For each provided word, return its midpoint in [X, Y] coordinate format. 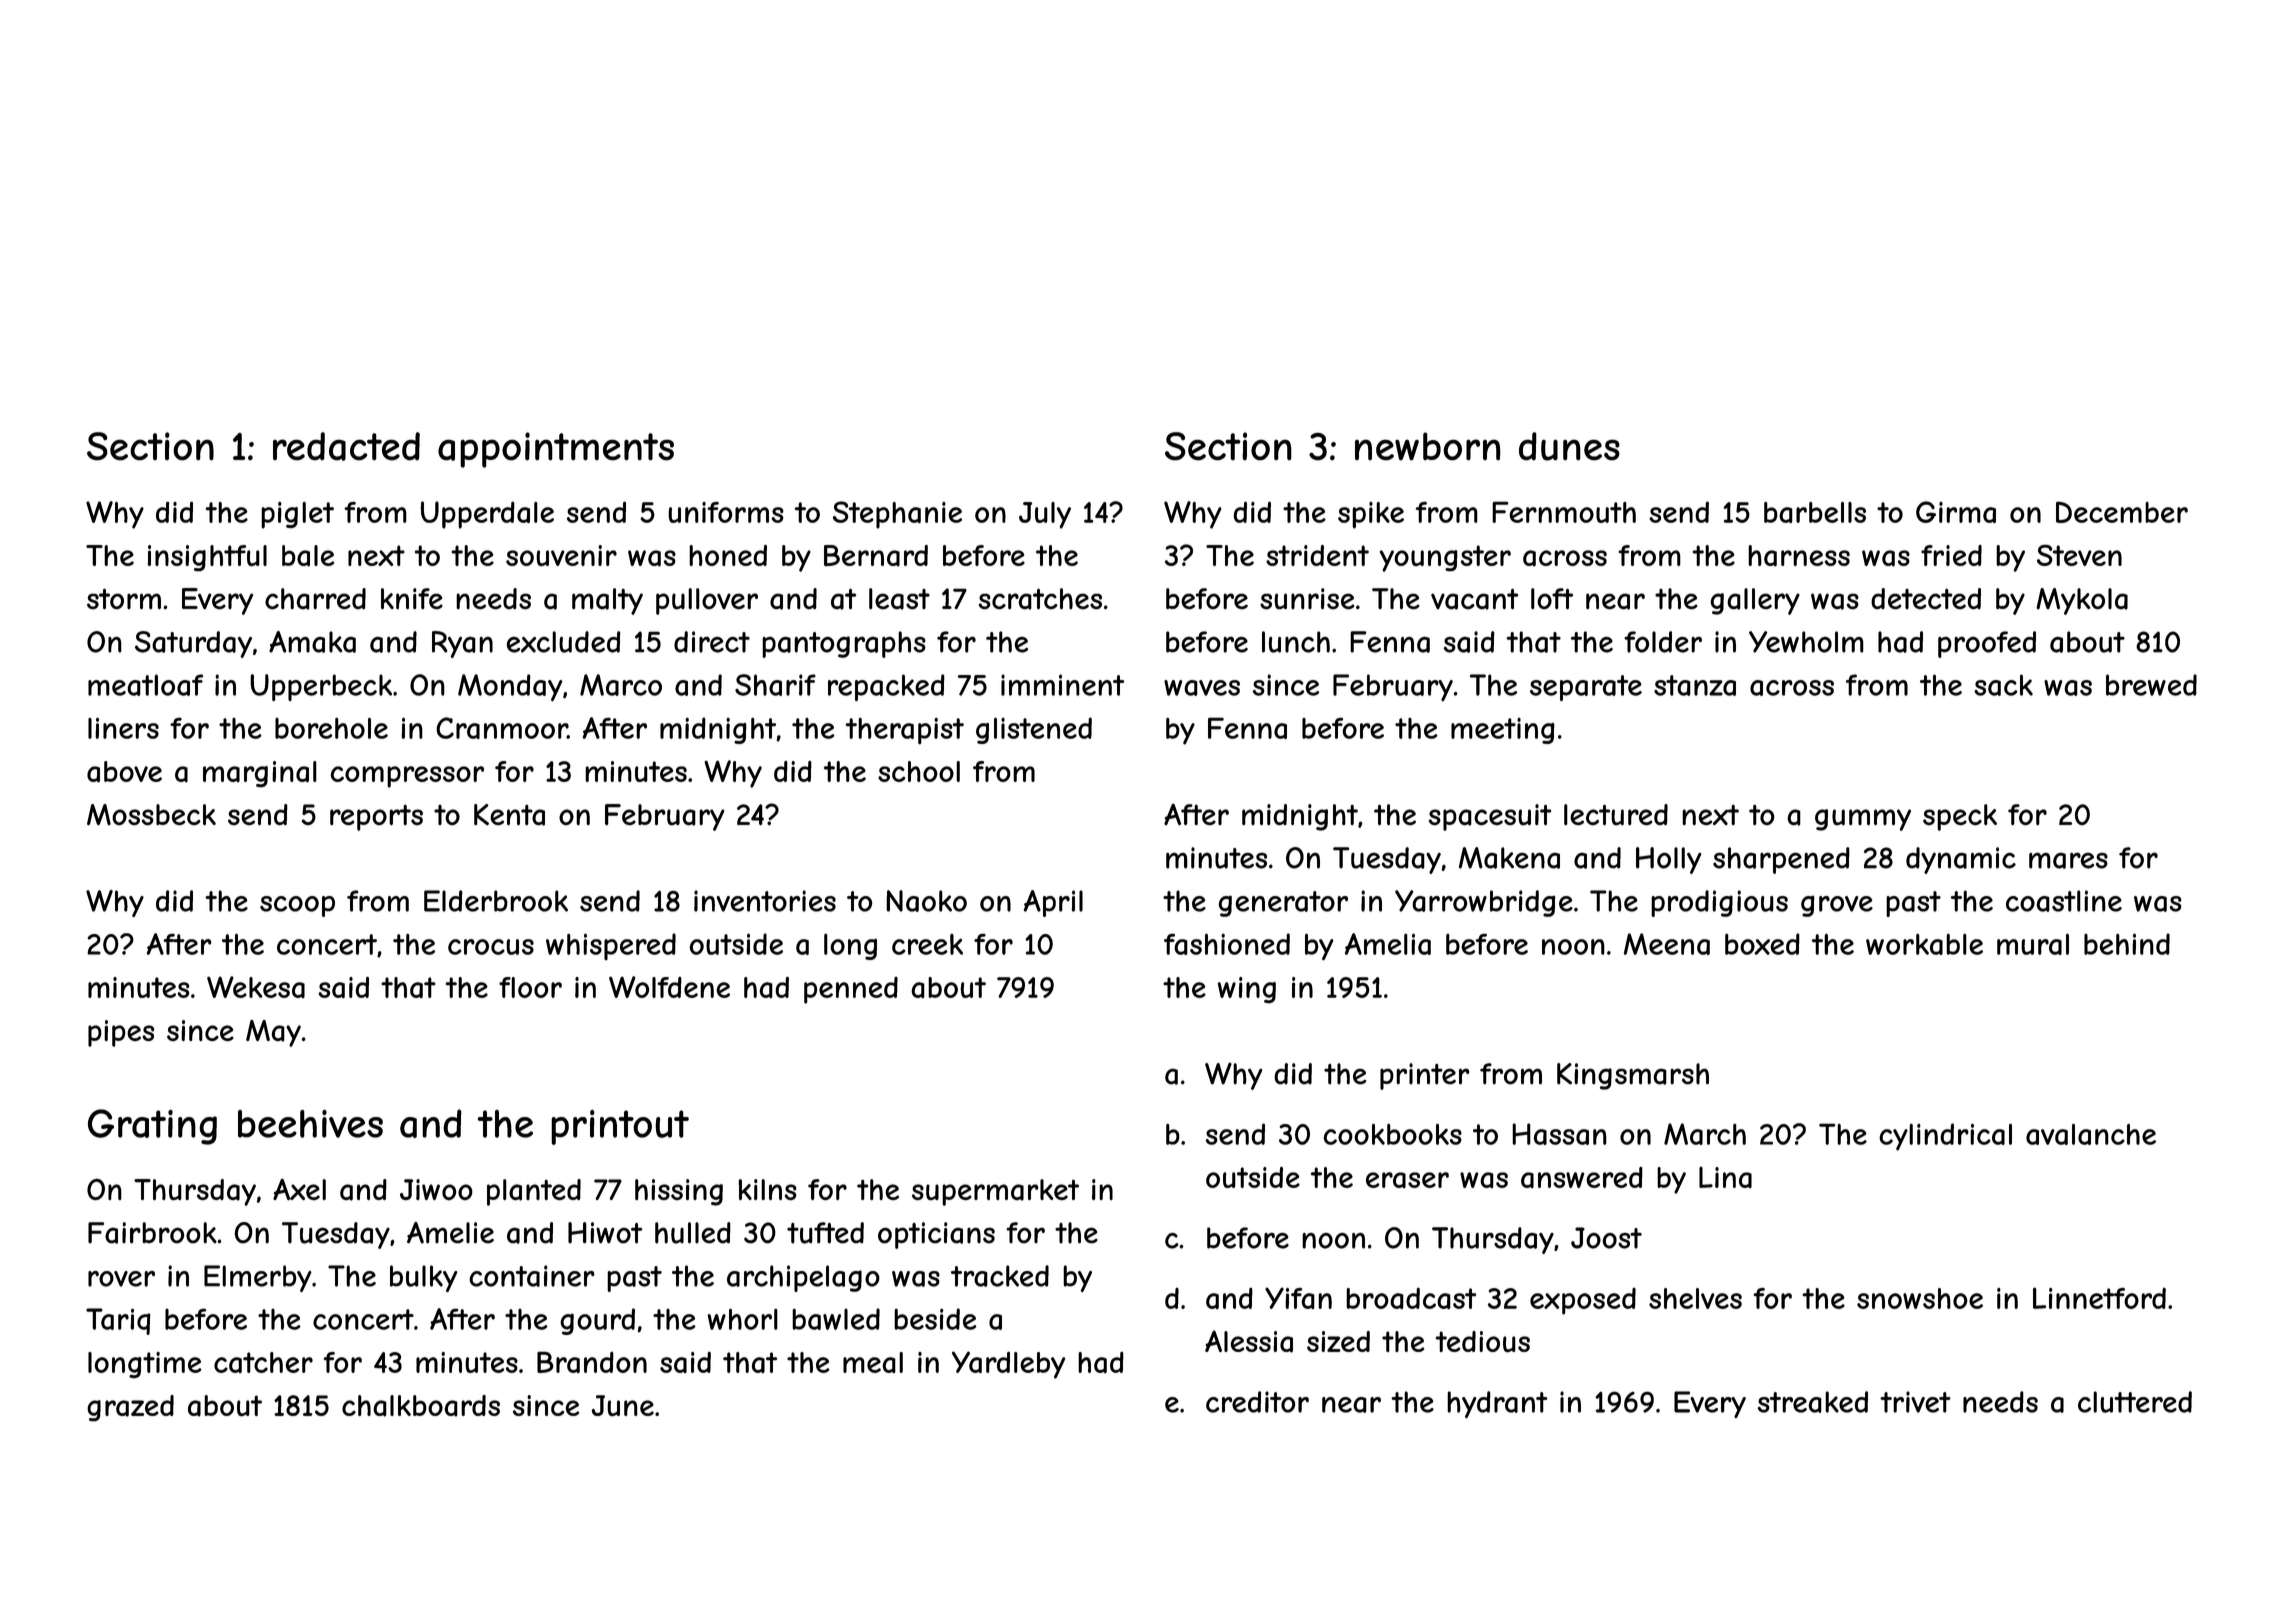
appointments [556, 450]
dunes [1569, 446]
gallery [1755, 601]
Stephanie [897, 515]
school [919, 771]
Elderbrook [496, 901]
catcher [263, 1362]
